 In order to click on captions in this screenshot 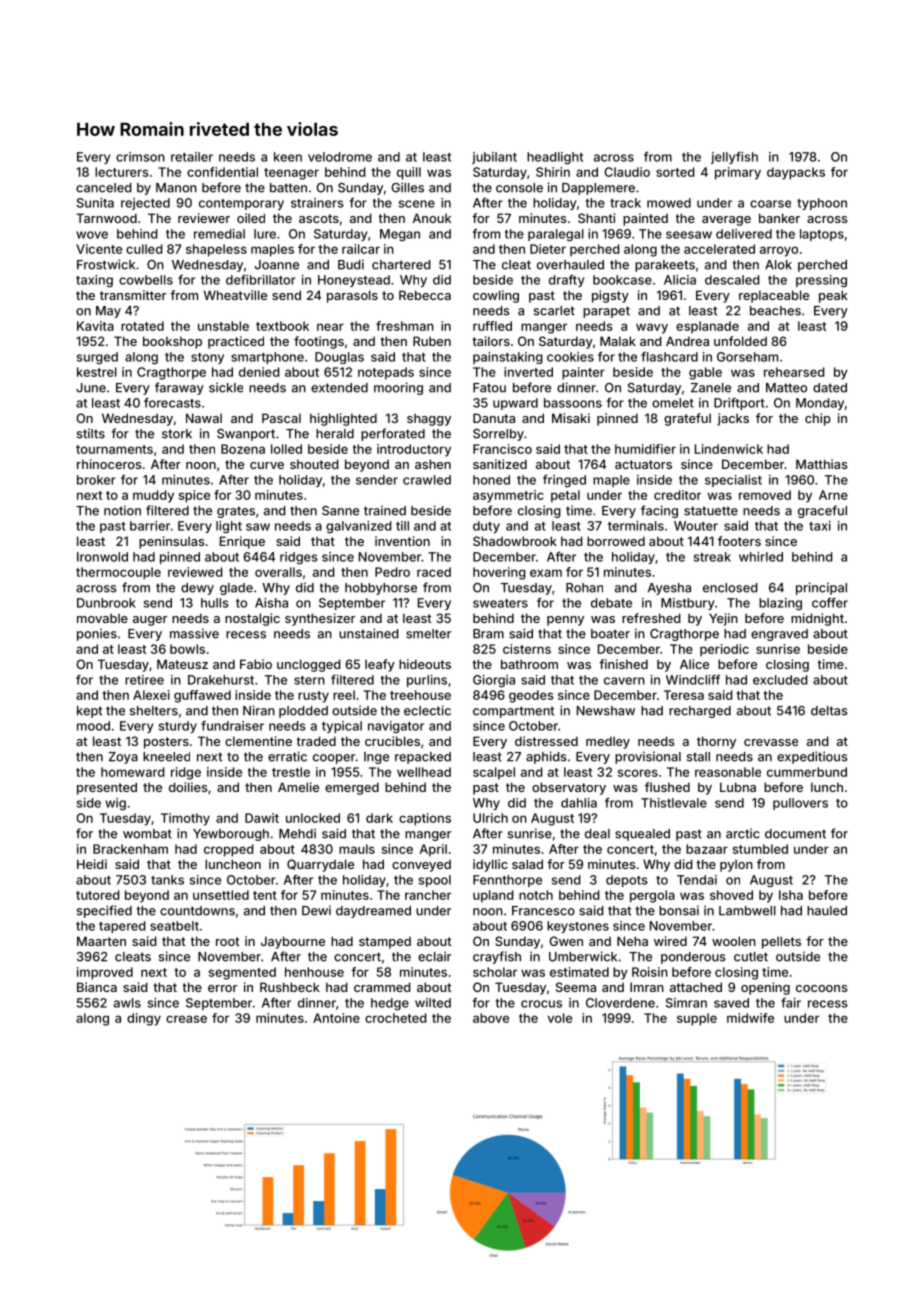, I will do `click(425, 819)`.
